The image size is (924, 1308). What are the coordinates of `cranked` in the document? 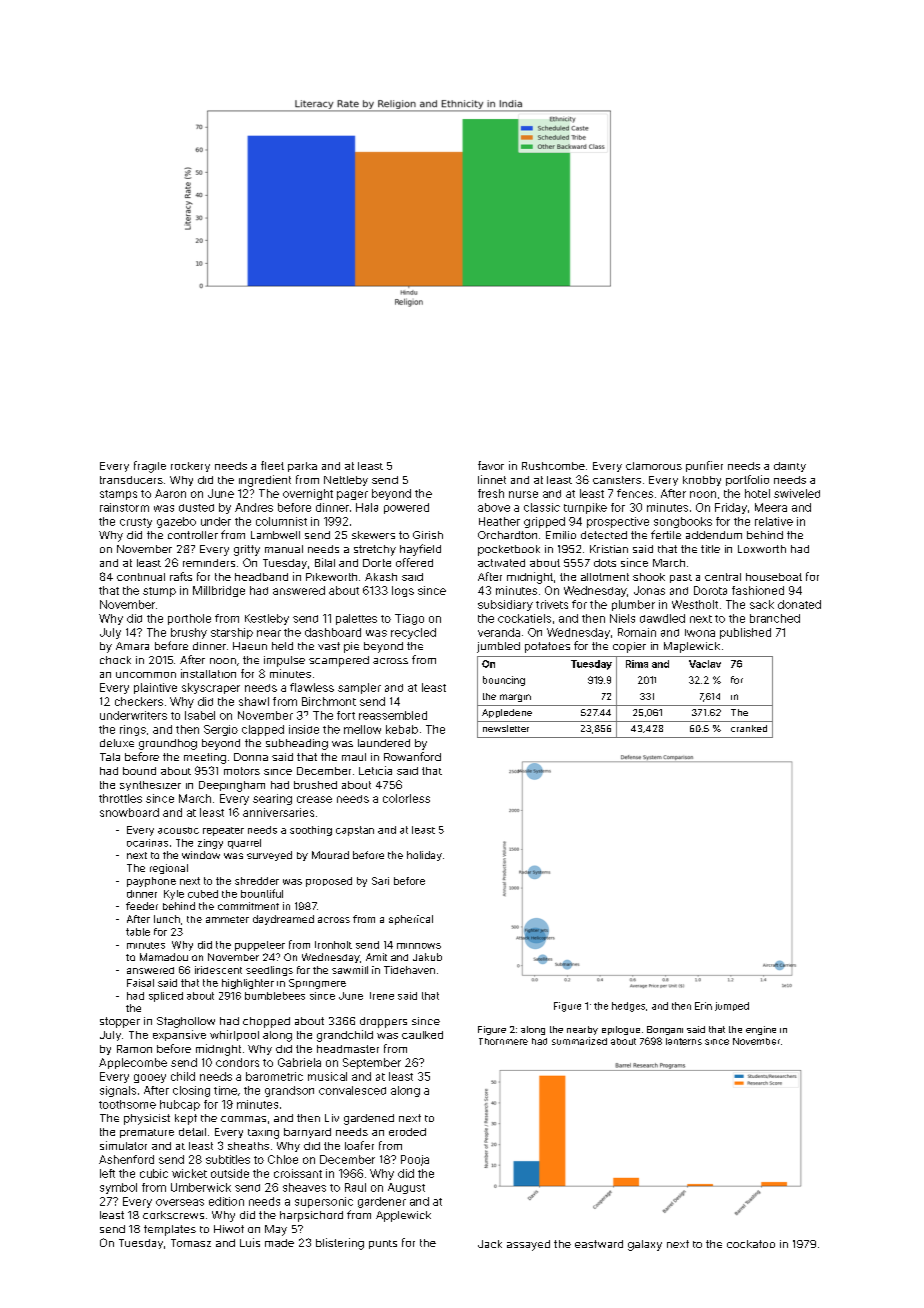 It's located at (749, 728).
